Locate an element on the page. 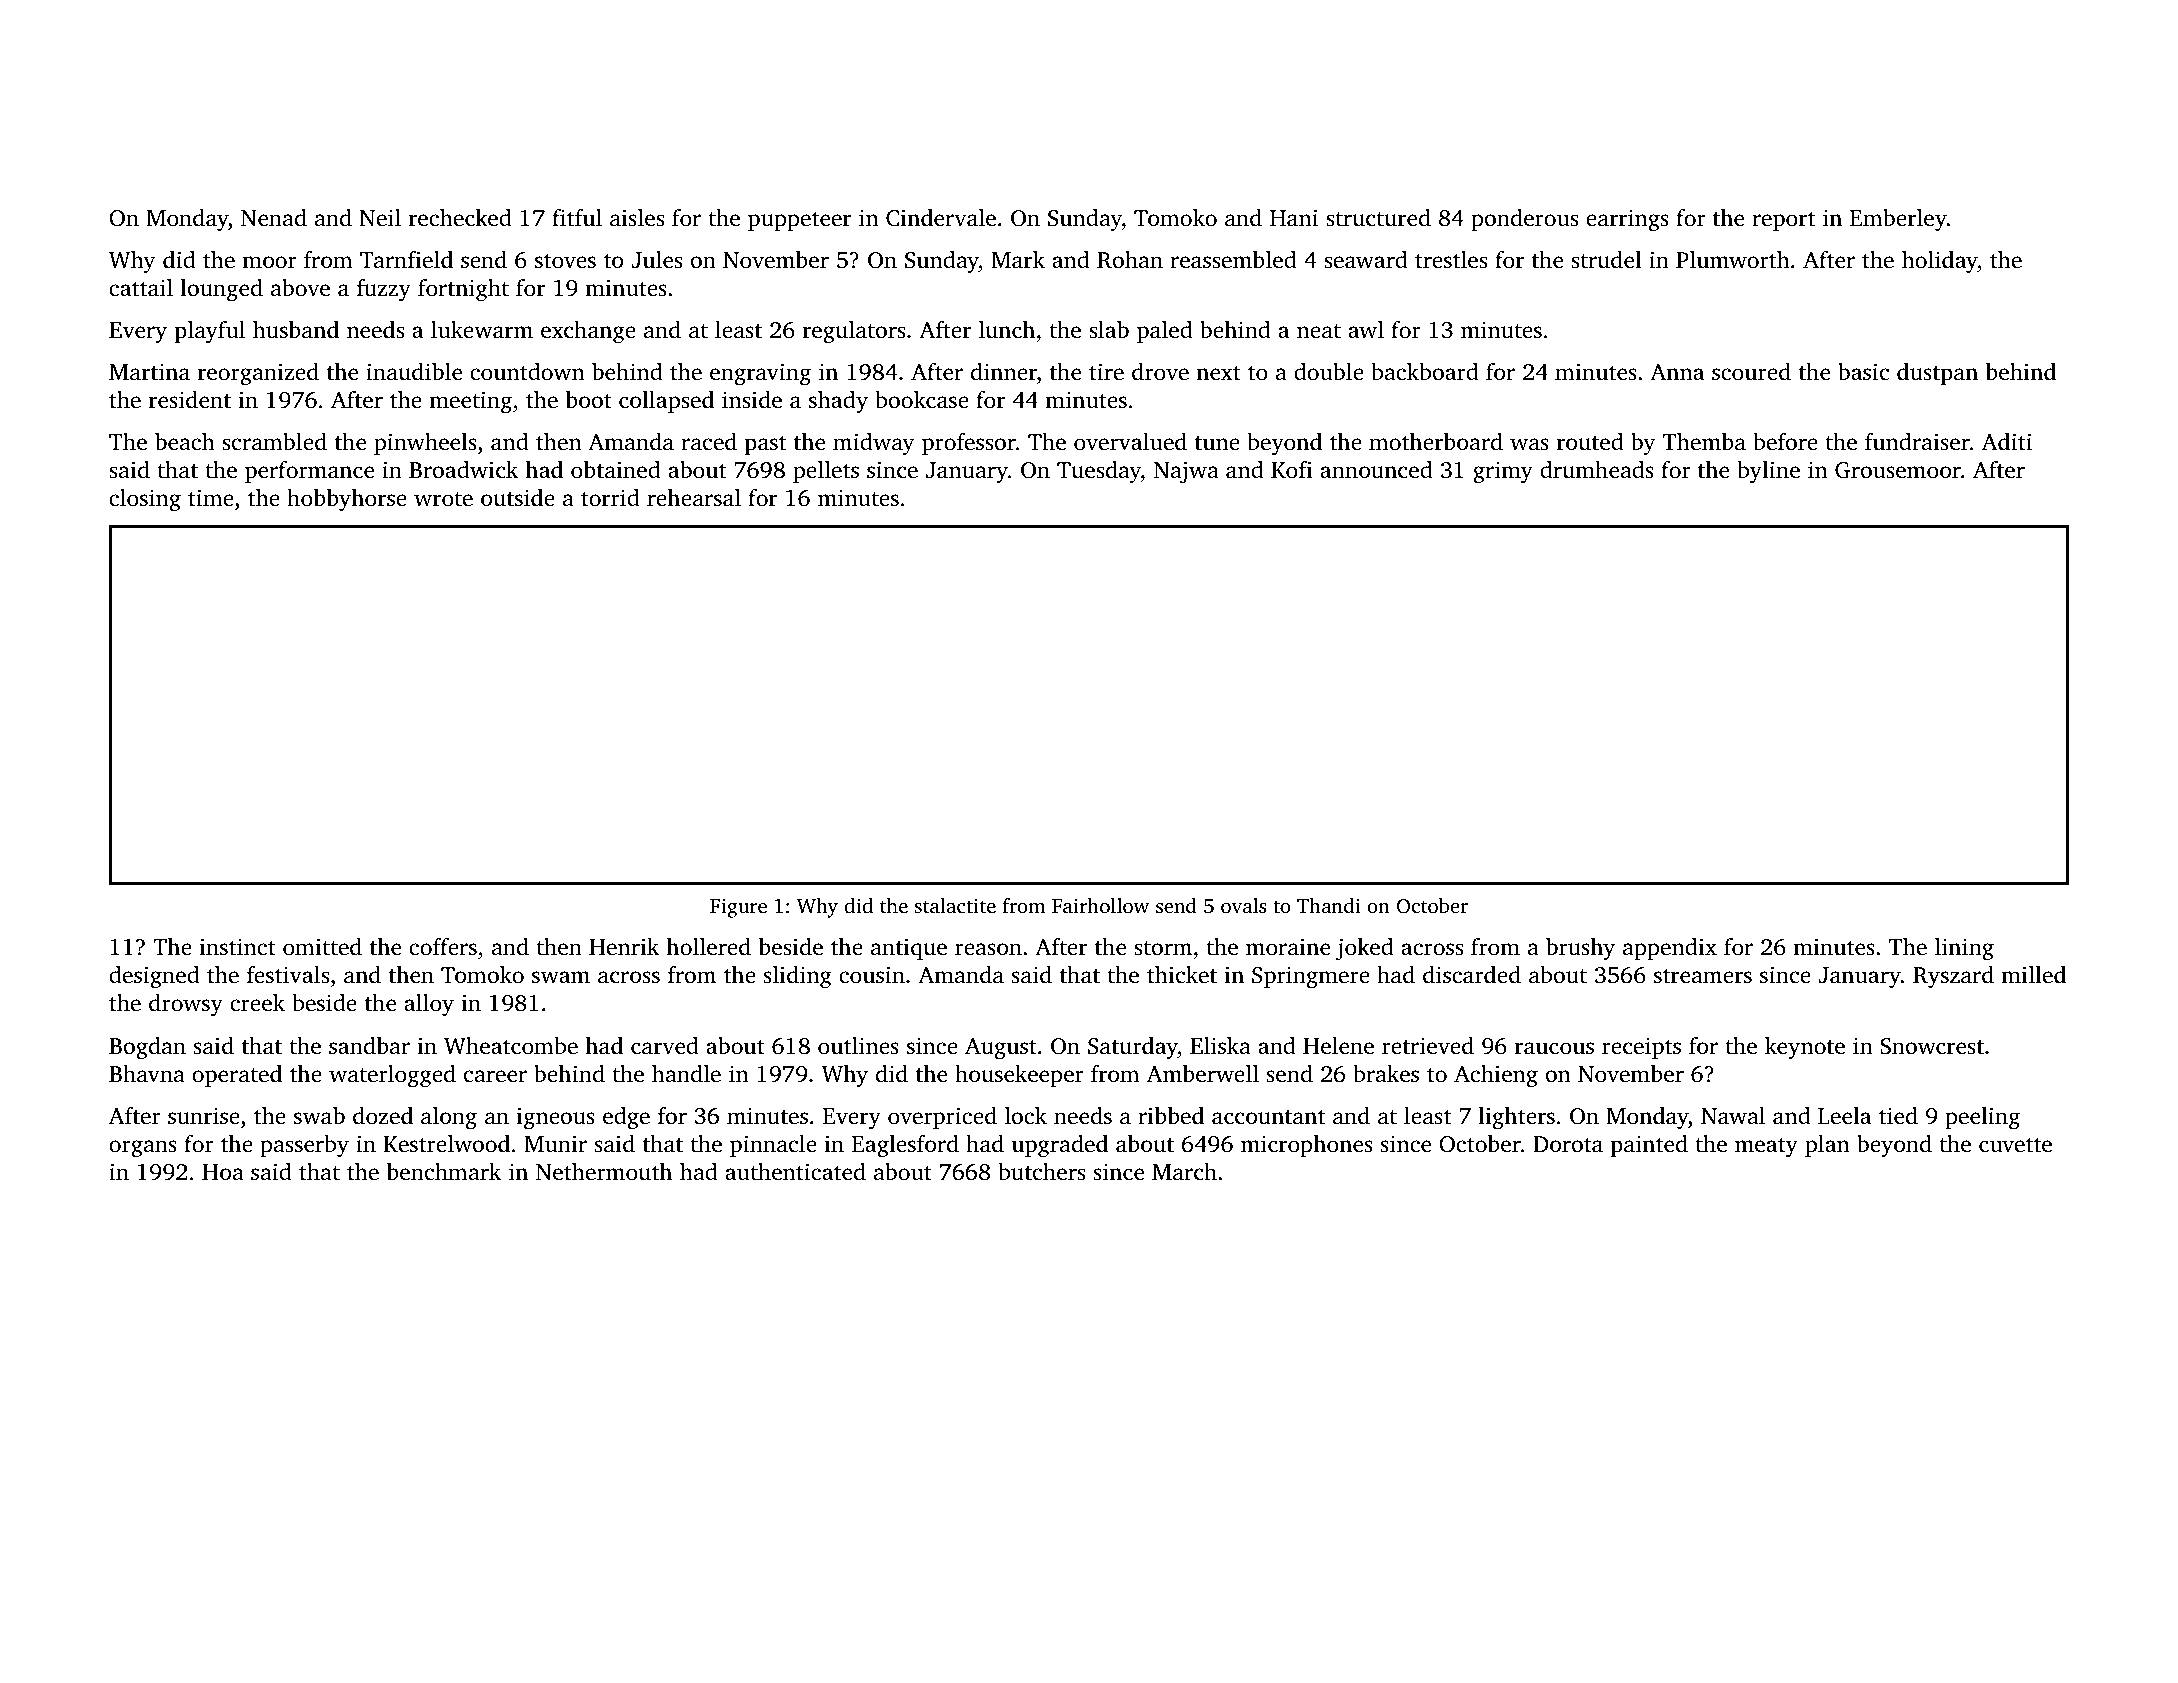 The image size is (2178, 1683). hobbyhorse is located at coordinates (347, 500).
